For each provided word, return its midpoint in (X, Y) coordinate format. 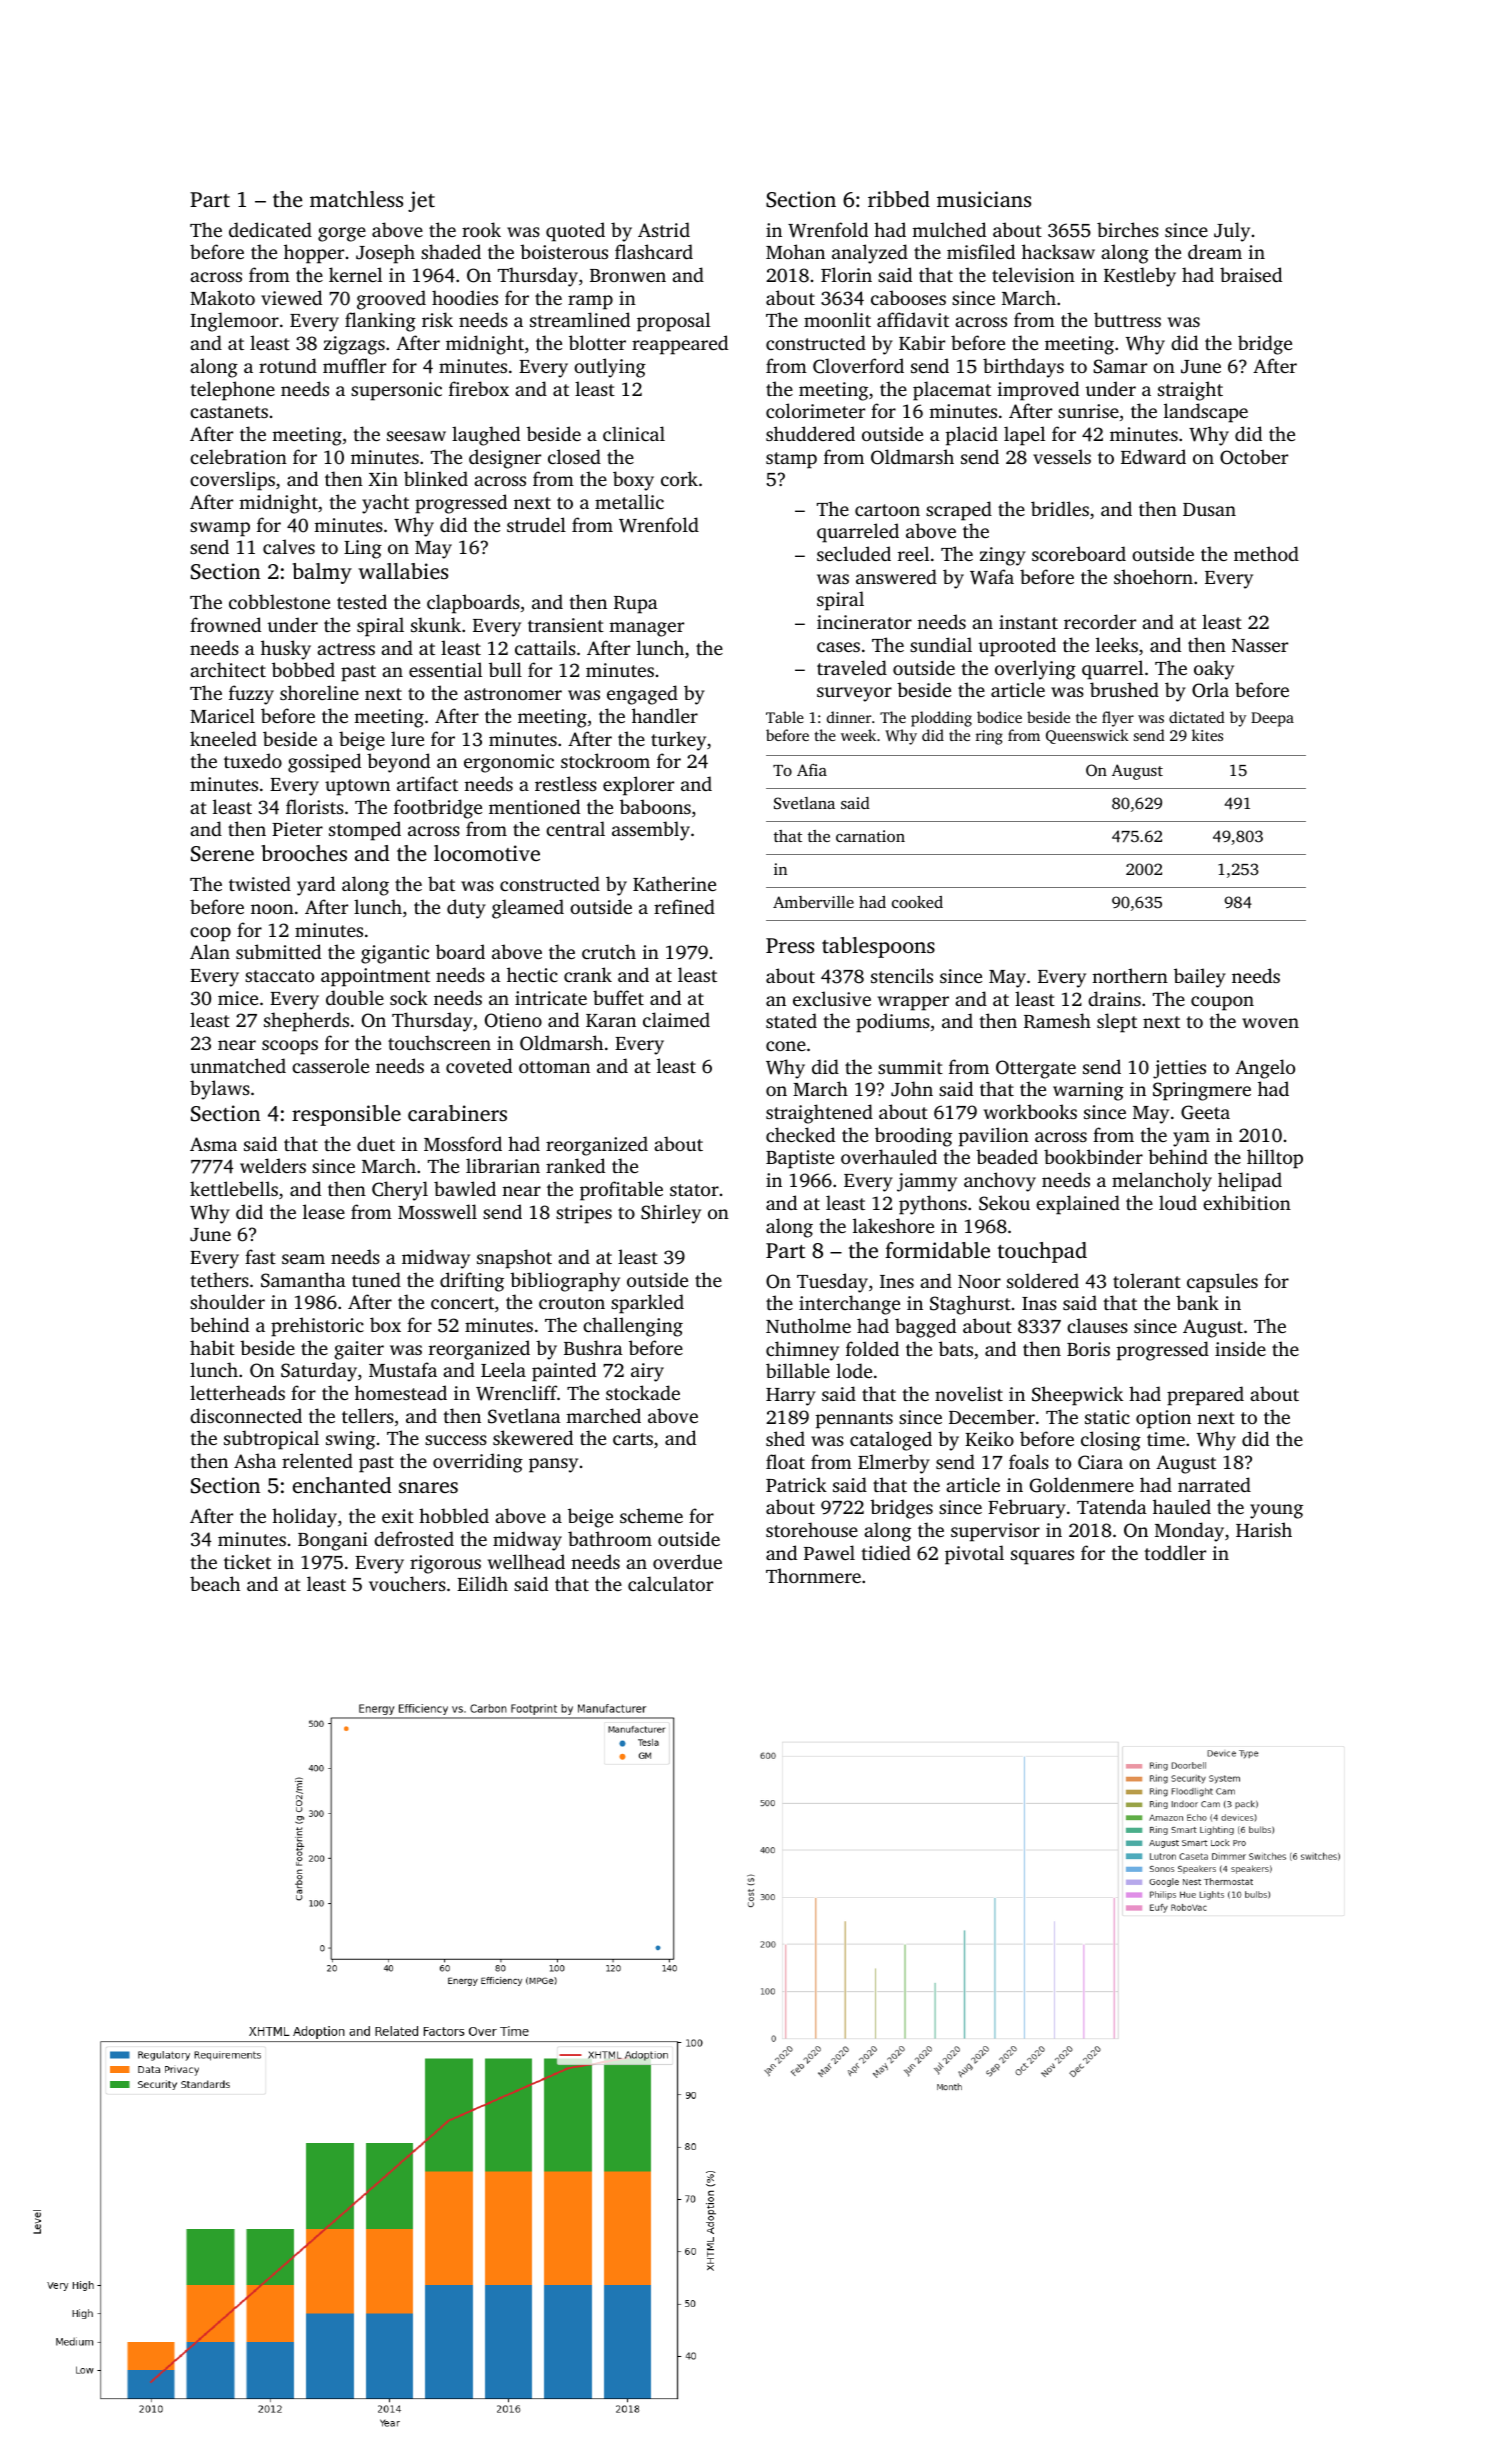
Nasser (1260, 645)
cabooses (908, 297)
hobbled (454, 1515)
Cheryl (400, 1191)
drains (1114, 998)
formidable (937, 1250)
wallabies (403, 571)
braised (1251, 274)
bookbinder (1093, 1156)
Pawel (829, 1552)
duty (466, 909)
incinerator (864, 622)
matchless (356, 199)
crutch (609, 951)
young (1276, 1511)
